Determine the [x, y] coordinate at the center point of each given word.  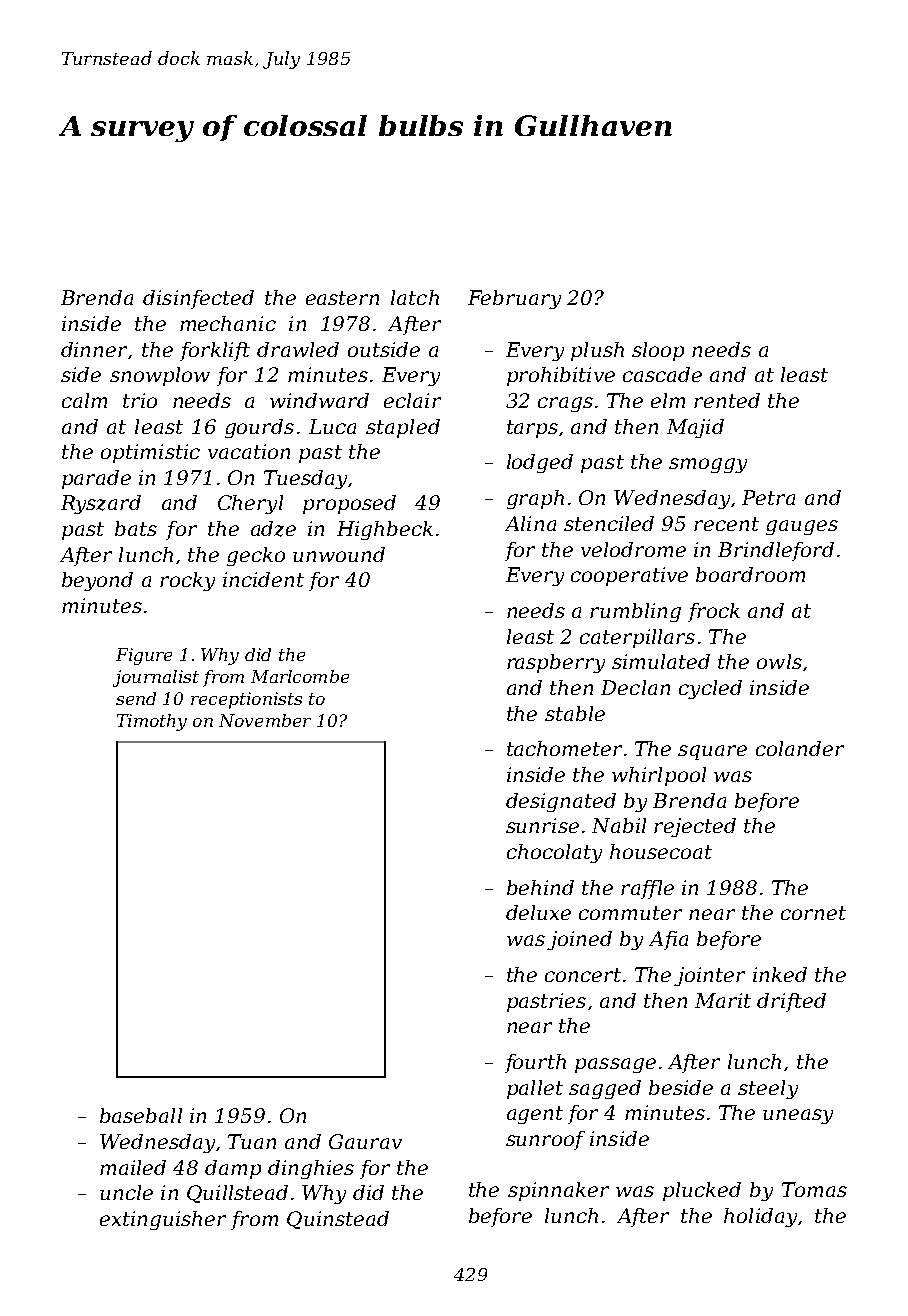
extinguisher [163, 1220]
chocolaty [554, 853]
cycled [710, 689]
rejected [695, 827]
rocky [187, 581]
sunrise [542, 825]
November [265, 720]
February [514, 299]
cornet [813, 913]
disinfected [198, 299]
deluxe [538, 912]
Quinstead [338, 1220]
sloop [658, 351]
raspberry [556, 663]
